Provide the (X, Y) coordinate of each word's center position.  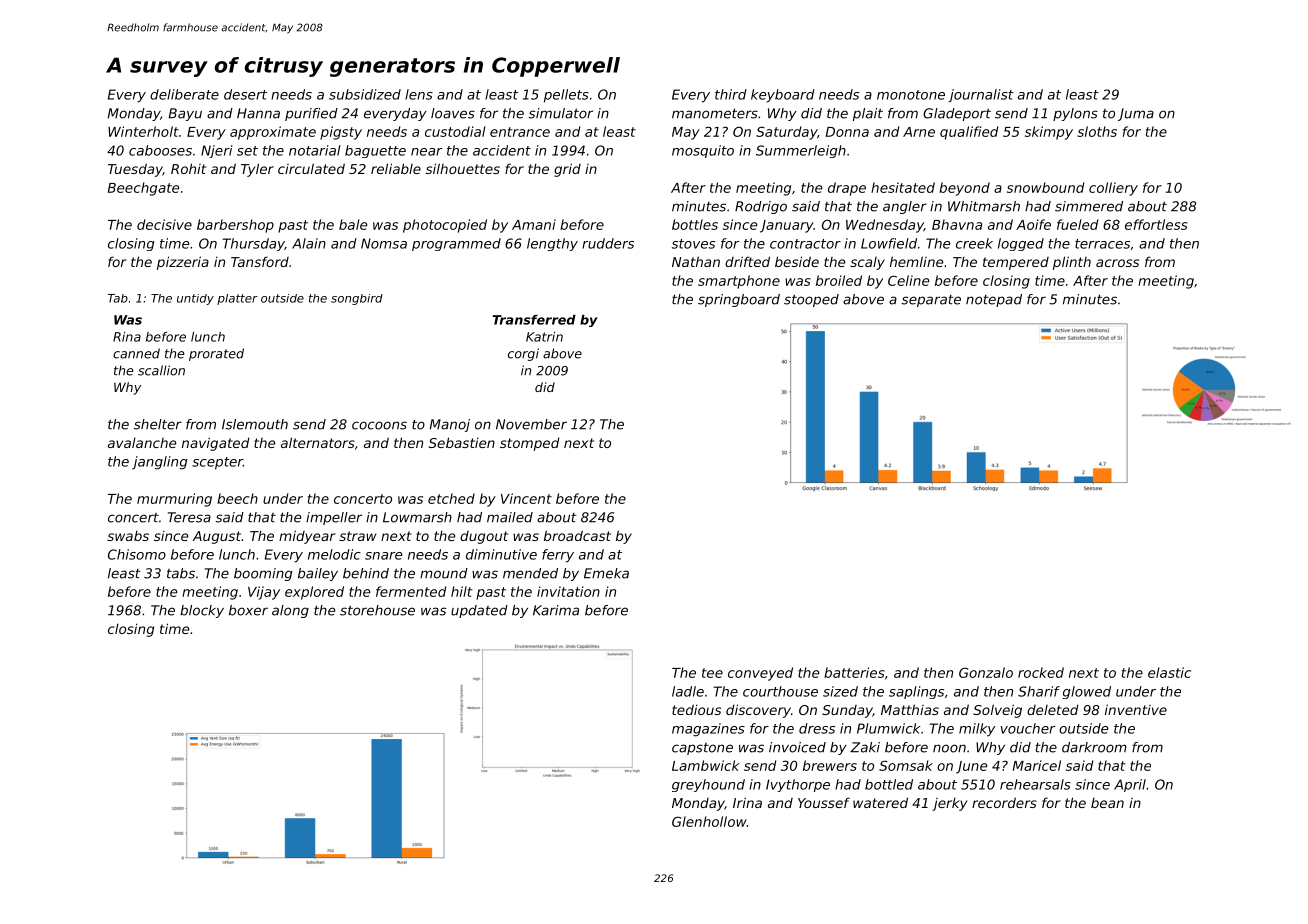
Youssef (824, 802)
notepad (994, 300)
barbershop (235, 226)
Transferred (534, 320)
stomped (530, 444)
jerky (949, 804)
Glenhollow (709, 821)
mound (444, 573)
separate (931, 301)
